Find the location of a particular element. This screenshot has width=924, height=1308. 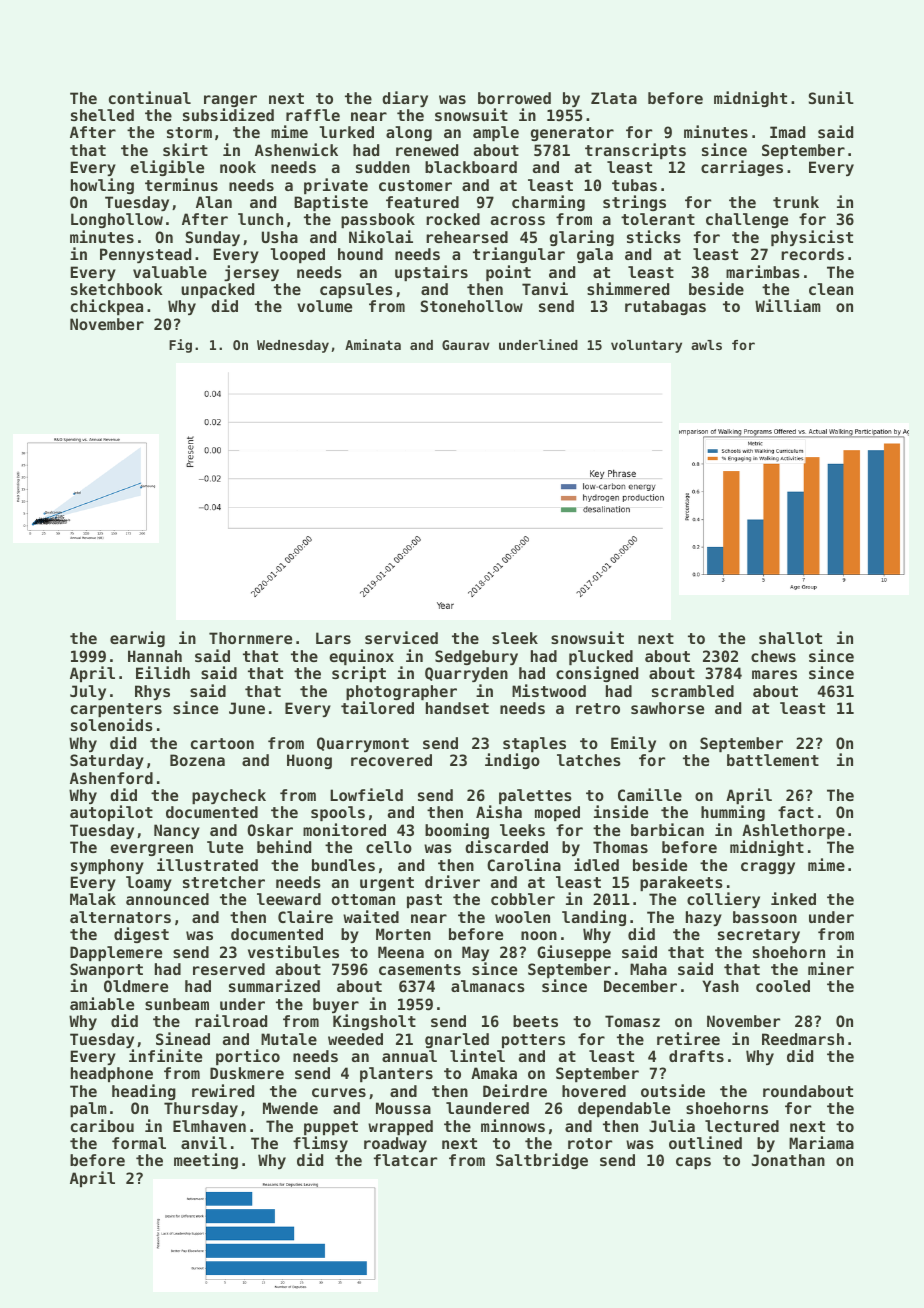

Sunil is located at coordinates (831, 97).
